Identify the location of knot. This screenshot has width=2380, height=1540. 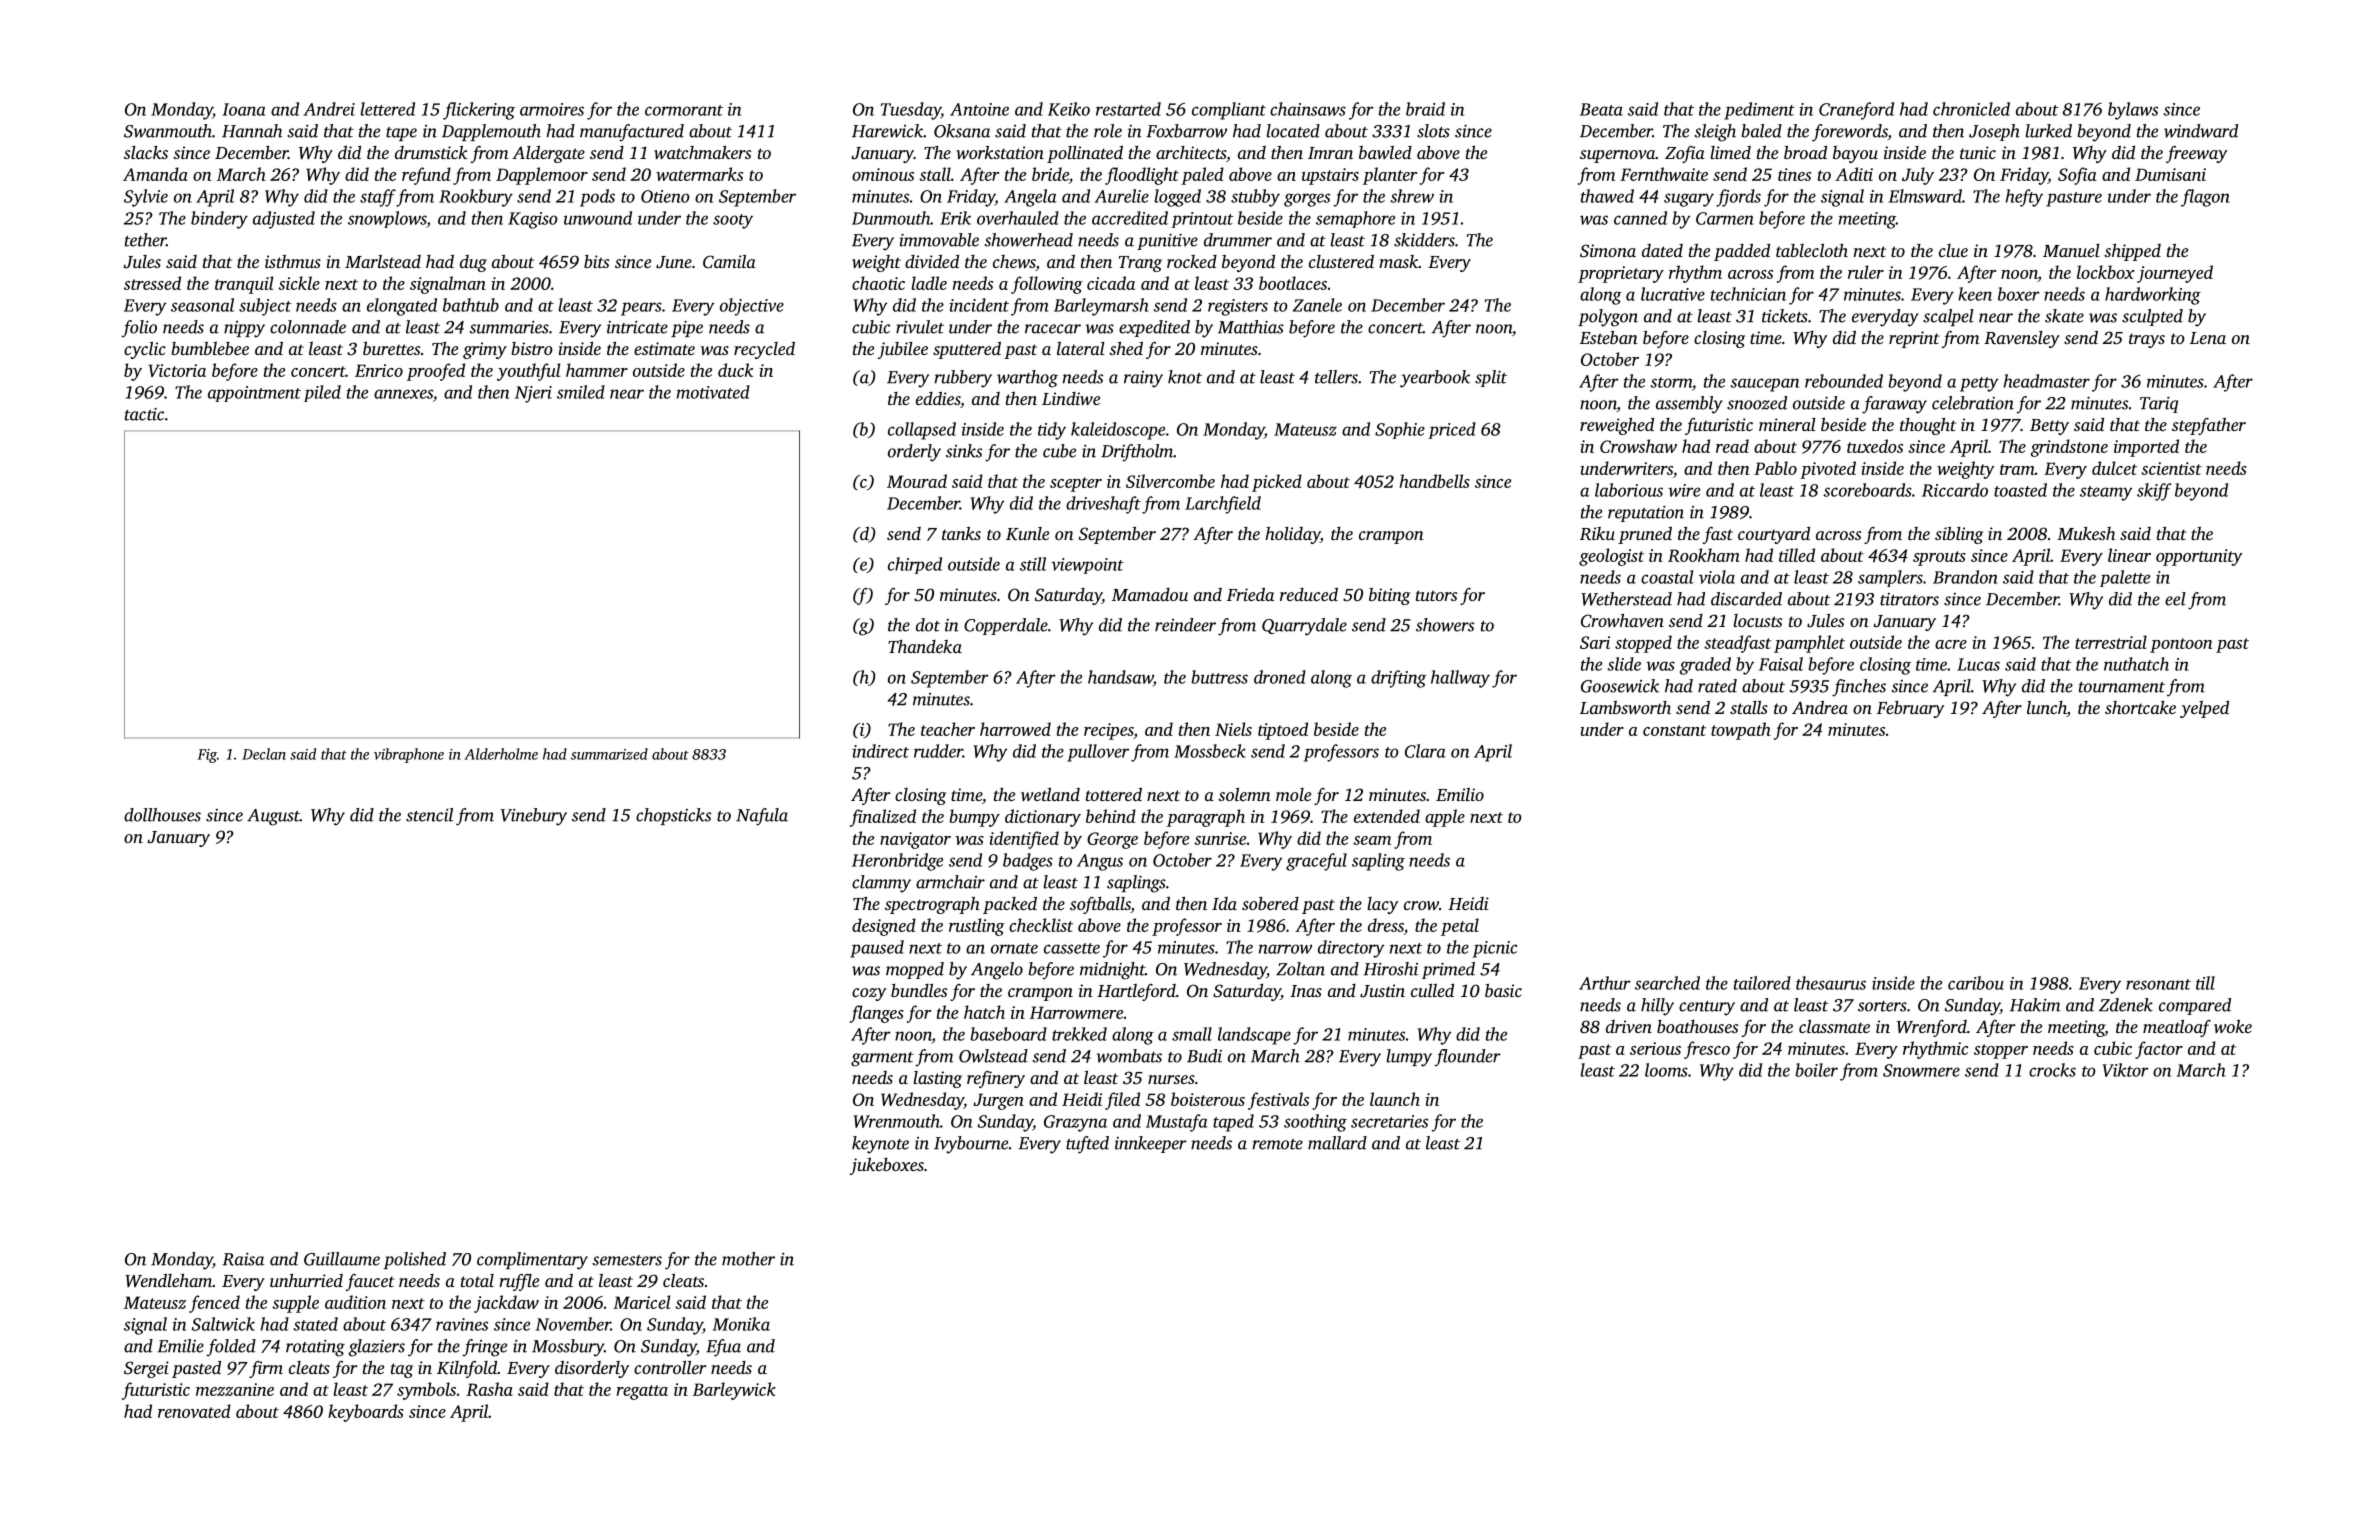
(1185, 377).
